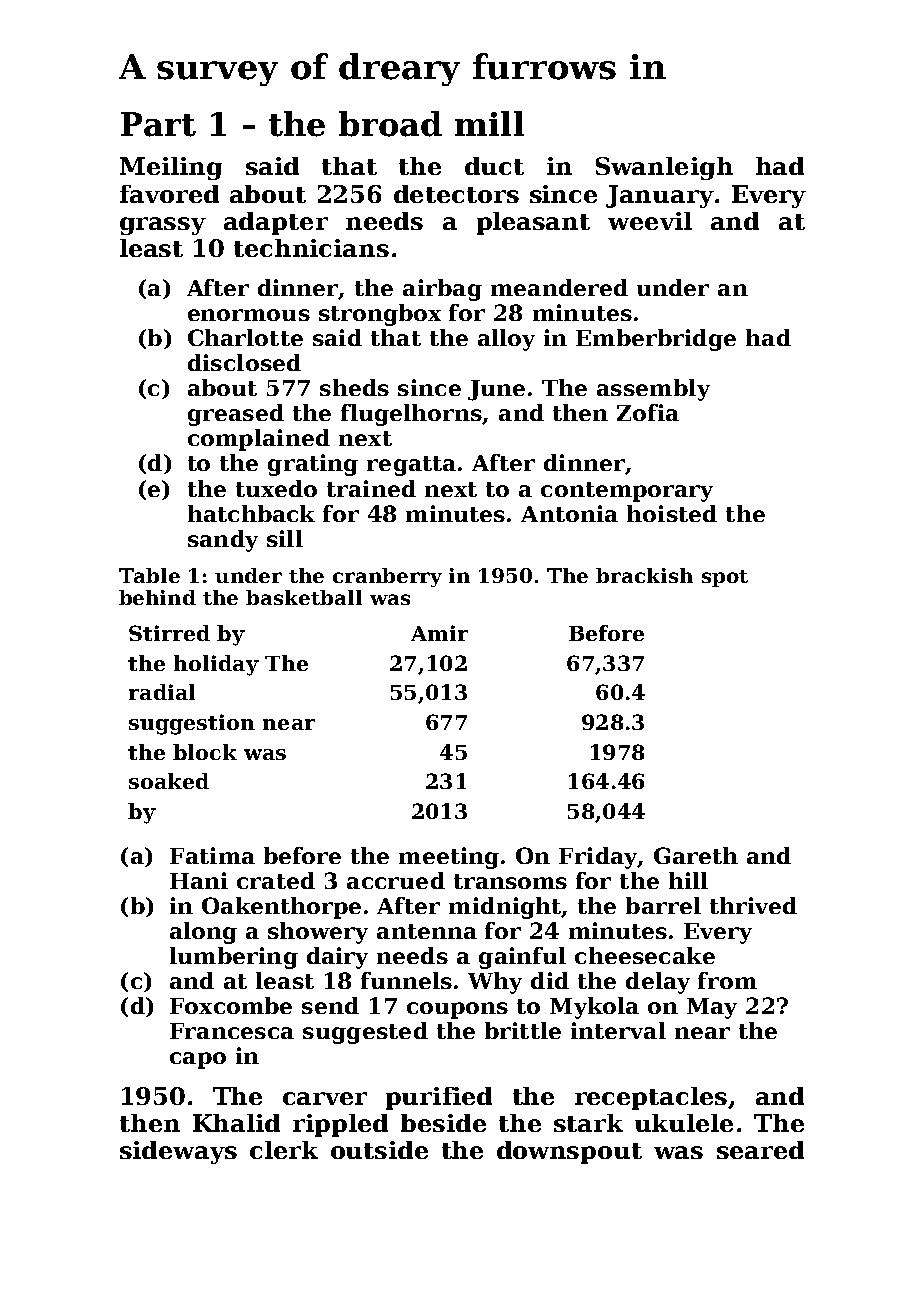 The width and height of the screenshot is (924, 1314). I want to click on hoisted, so click(672, 513).
